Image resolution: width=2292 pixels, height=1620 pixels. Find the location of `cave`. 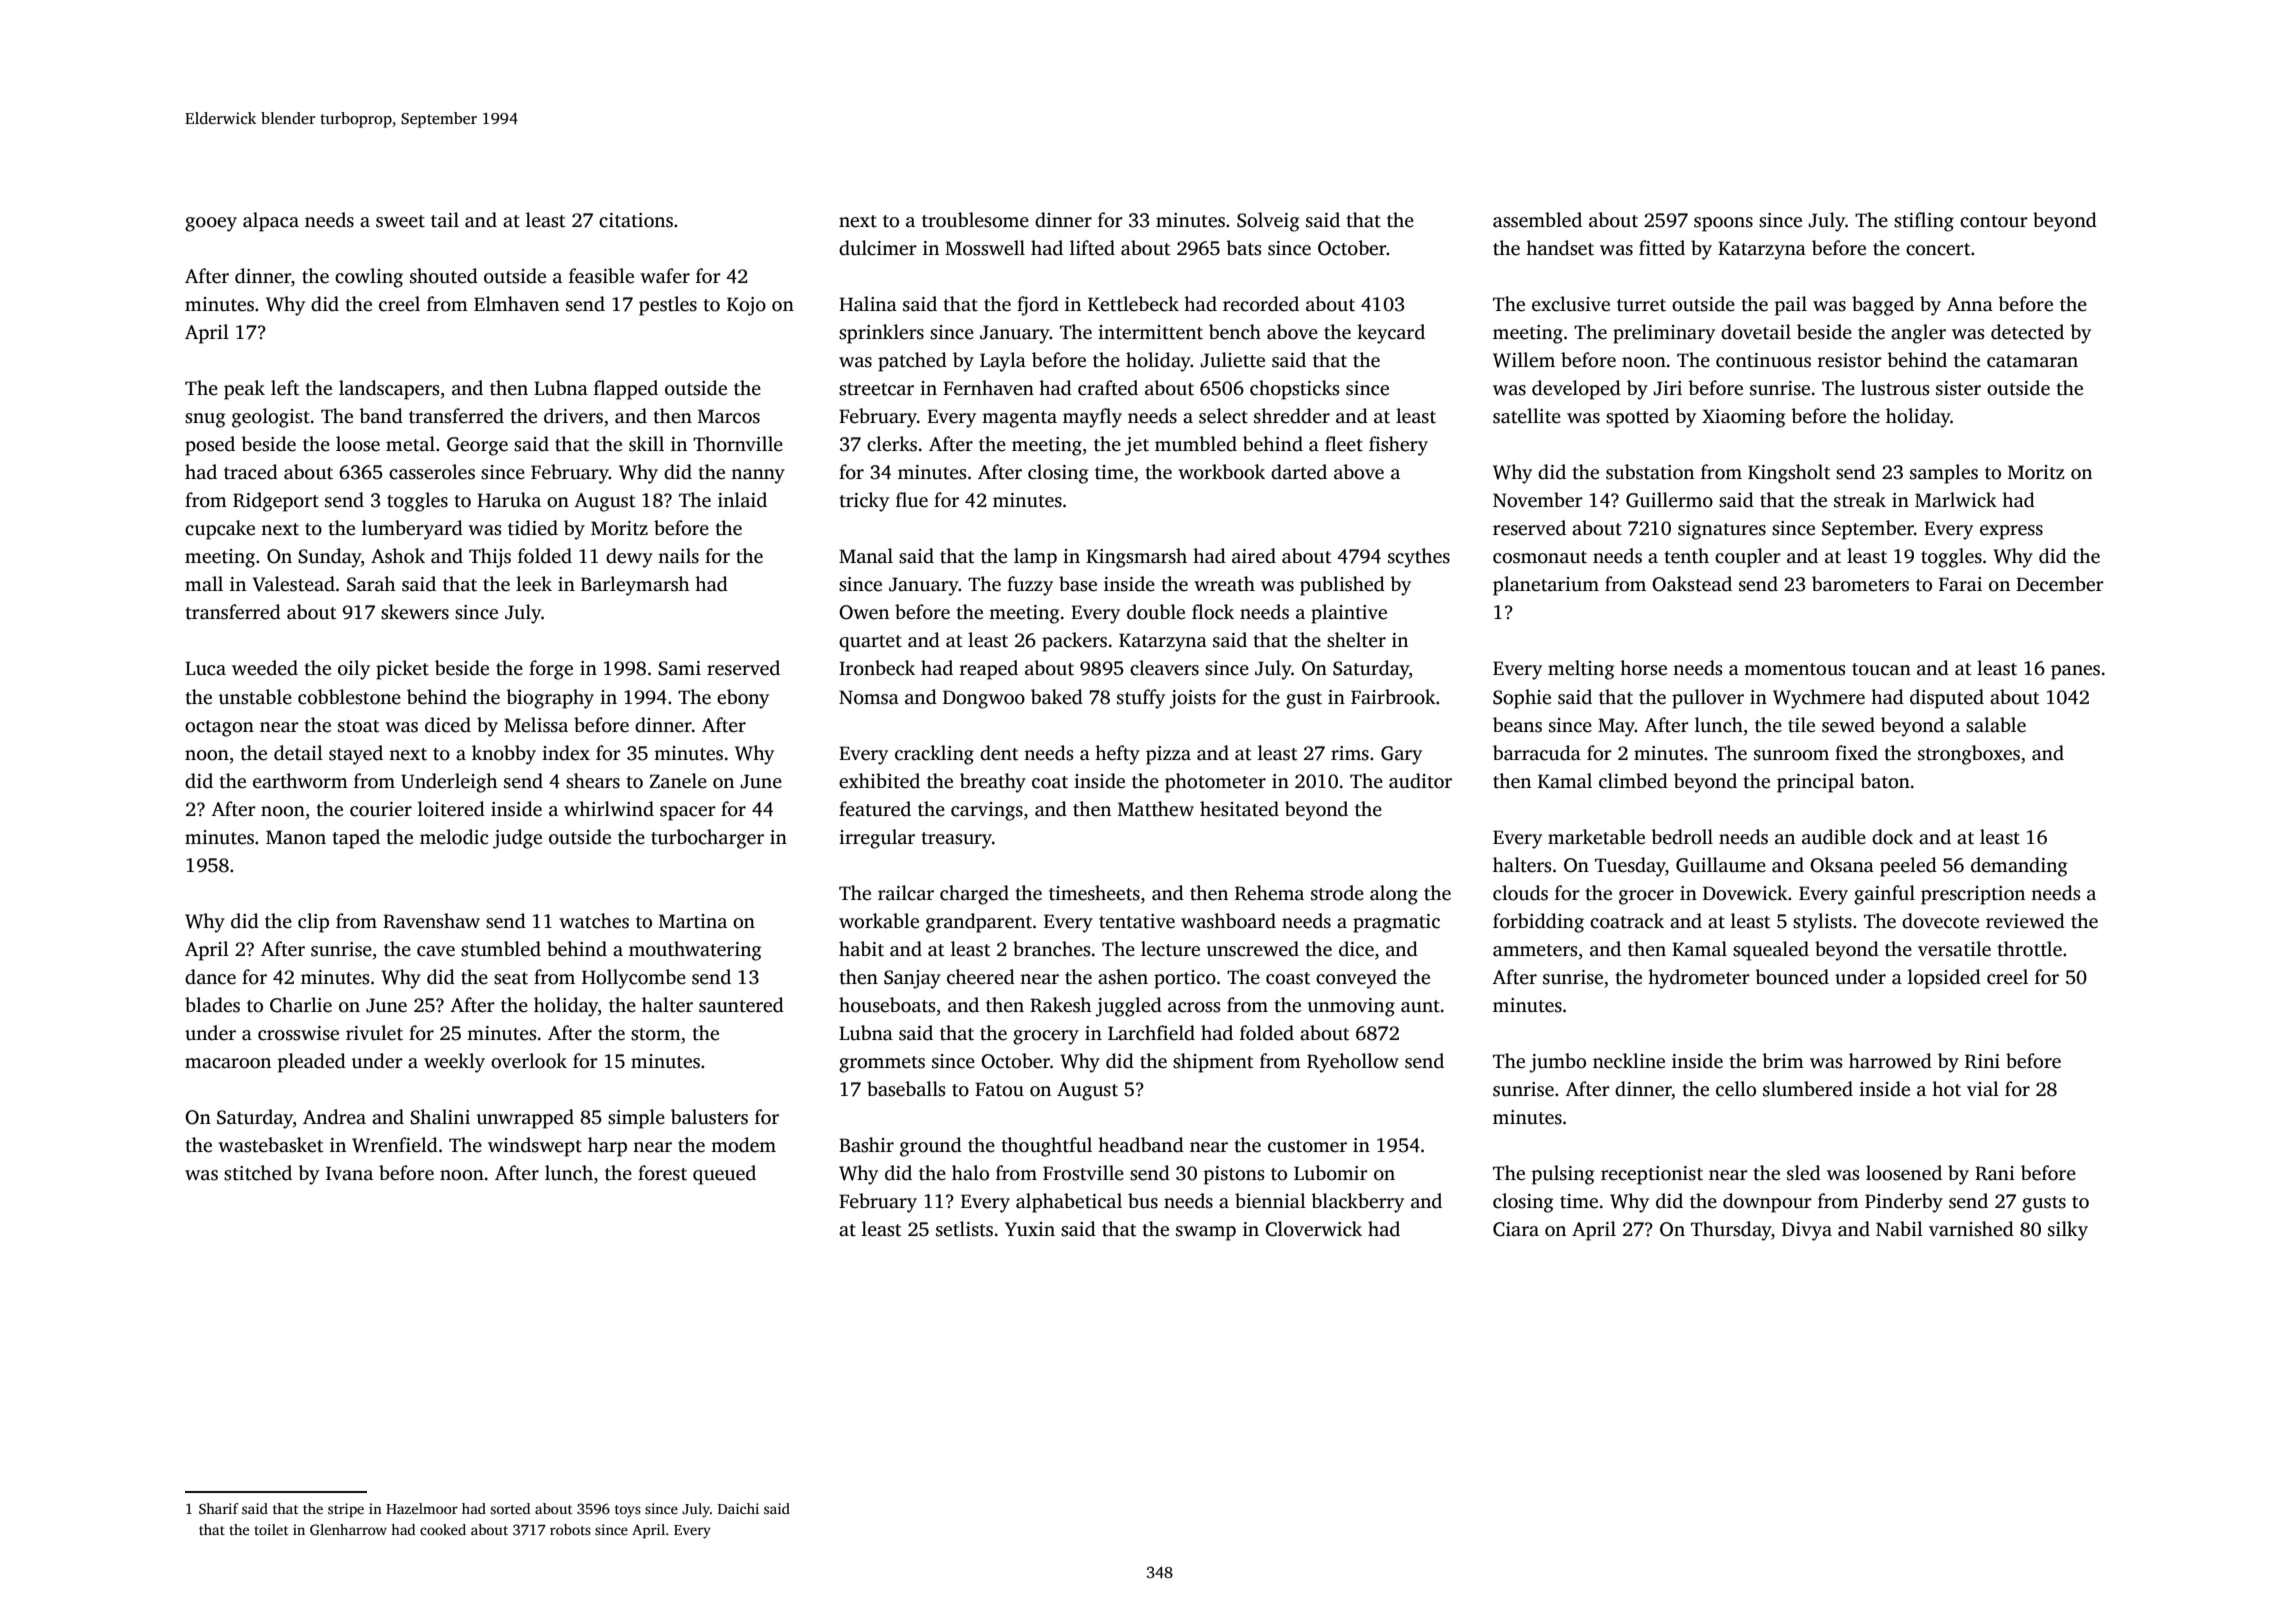

cave is located at coordinates (436, 951).
